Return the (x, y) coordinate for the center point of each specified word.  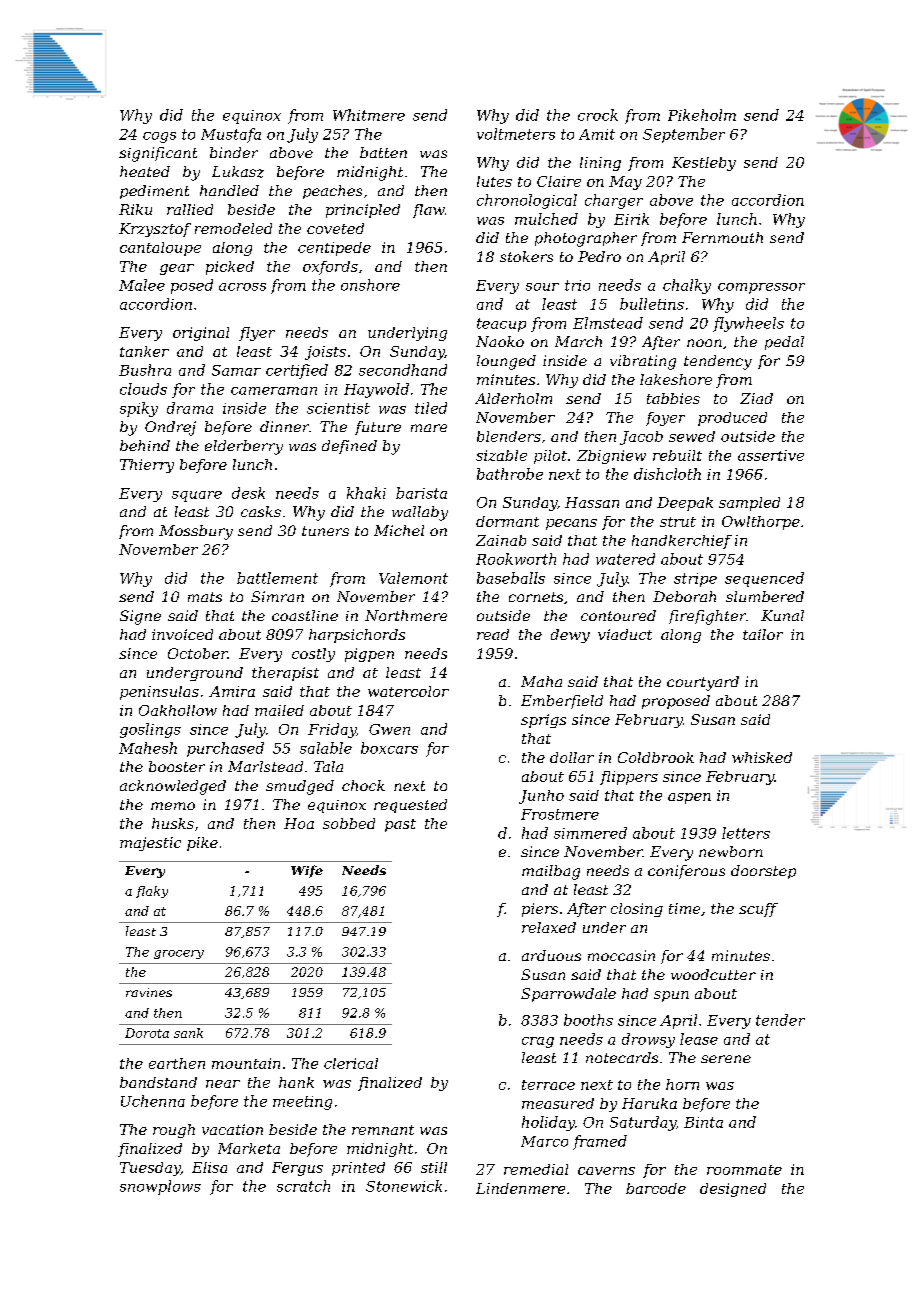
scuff (758, 910)
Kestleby (704, 164)
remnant (383, 1130)
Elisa (209, 1167)
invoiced (182, 634)
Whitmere (369, 115)
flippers (629, 778)
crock (598, 115)
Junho (541, 797)
